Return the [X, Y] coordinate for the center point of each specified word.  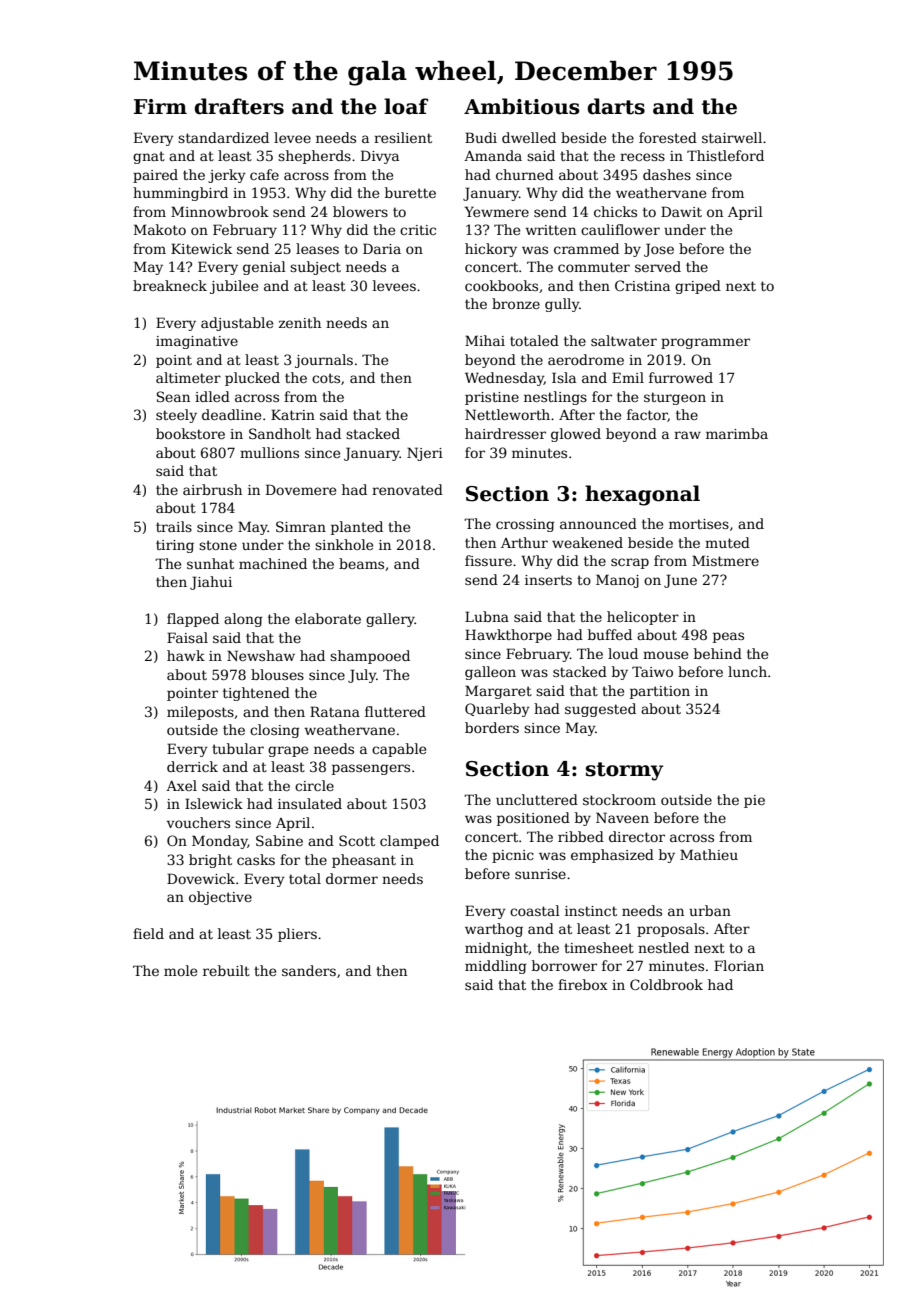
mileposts [200, 713]
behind [718, 653]
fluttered [395, 711]
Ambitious [522, 106]
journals [324, 361]
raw [687, 435]
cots [326, 378]
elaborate [328, 618]
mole [180, 970]
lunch [747, 671]
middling [496, 967]
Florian [739, 965]
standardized [223, 137]
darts [616, 106]
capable [399, 750]
